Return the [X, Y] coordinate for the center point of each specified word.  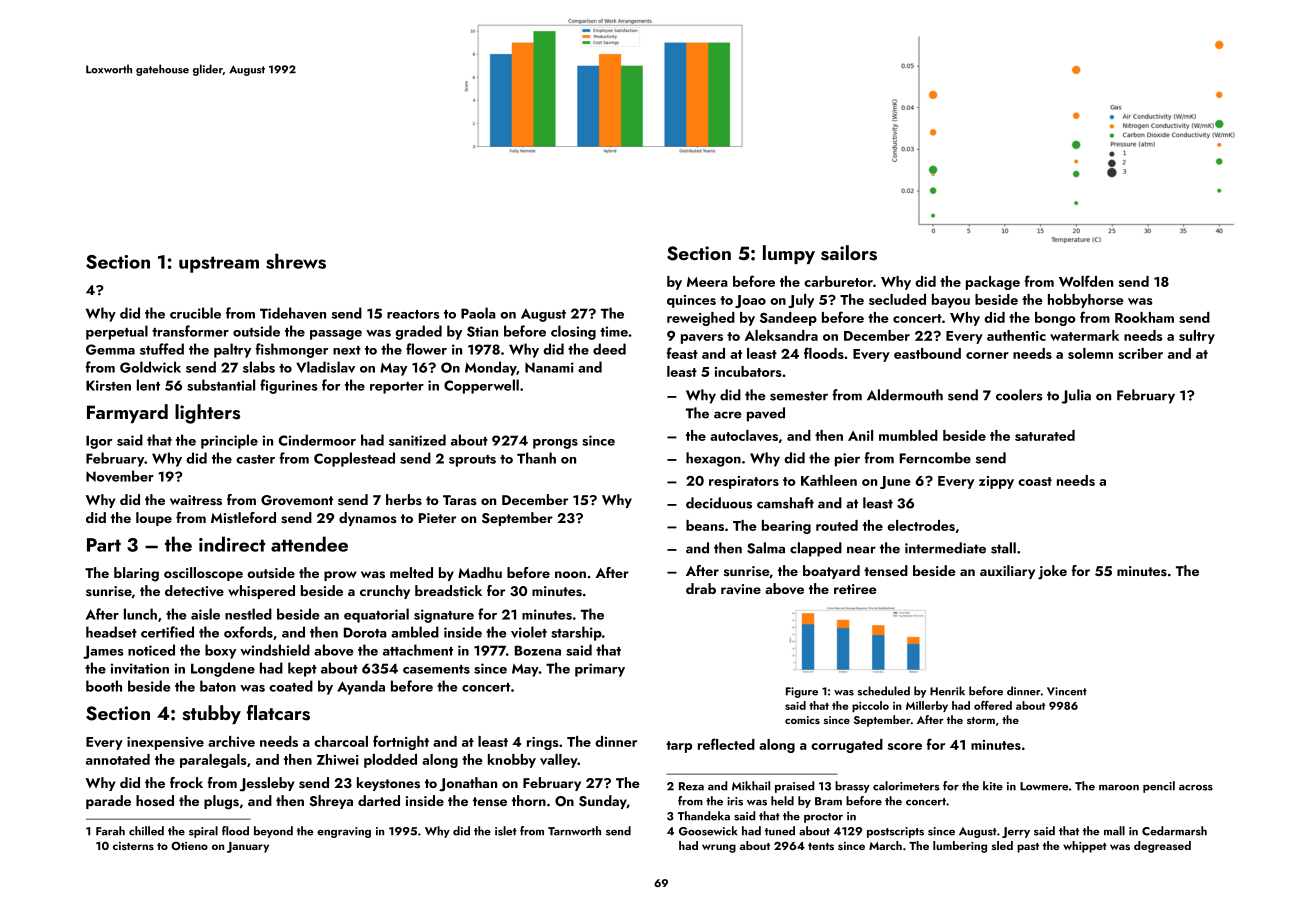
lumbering [960, 847]
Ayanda [361, 687]
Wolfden [1086, 281]
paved [766, 414]
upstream [219, 264]
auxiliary [1007, 572]
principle [229, 441]
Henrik [947, 691]
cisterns [133, 846]
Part [104, 545]
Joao [750, 301]
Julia [1076, 396]
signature [444, 616]
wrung [719, 848]
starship [576, 633]
